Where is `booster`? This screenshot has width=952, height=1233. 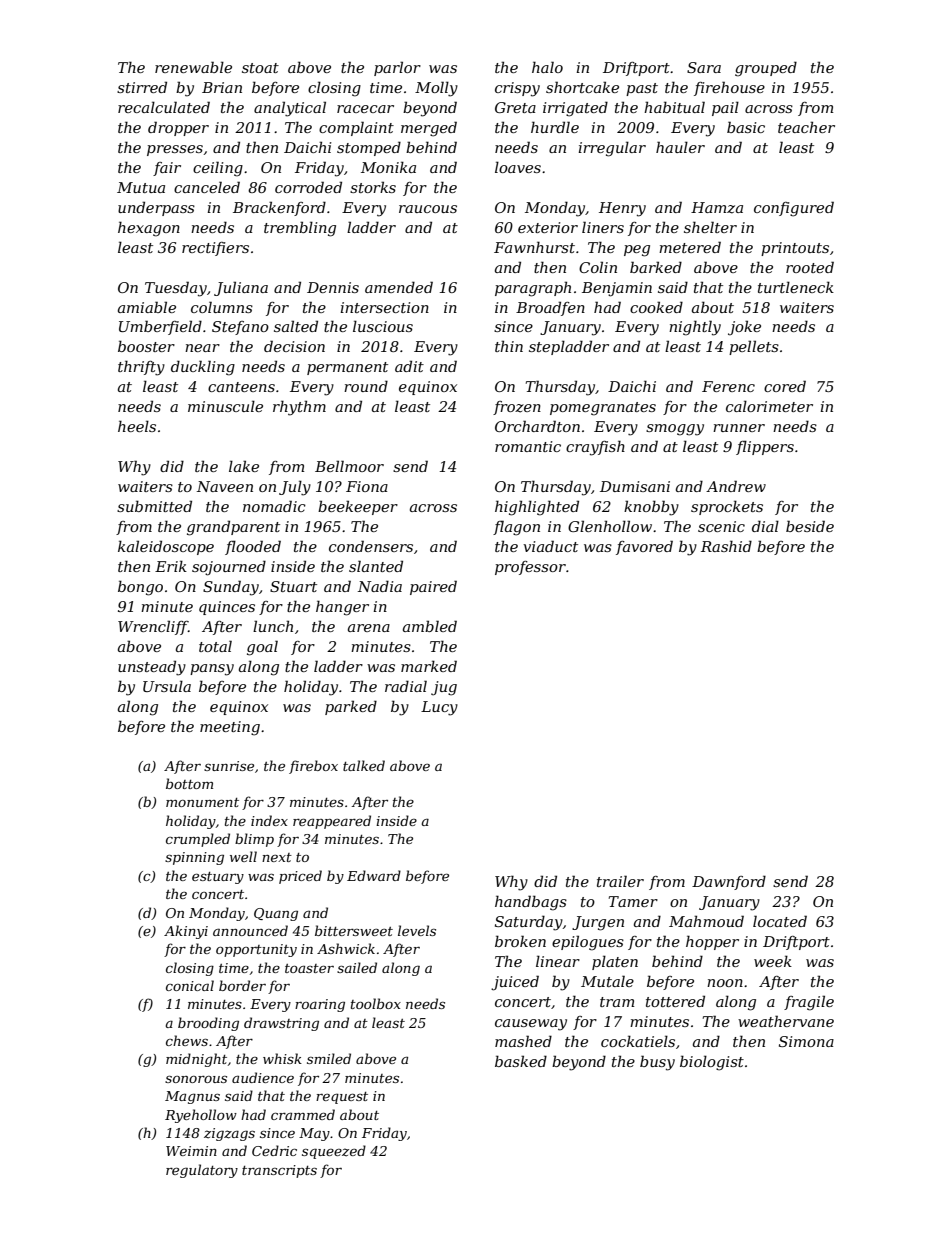
booster is located at coordinates (146, 346).
